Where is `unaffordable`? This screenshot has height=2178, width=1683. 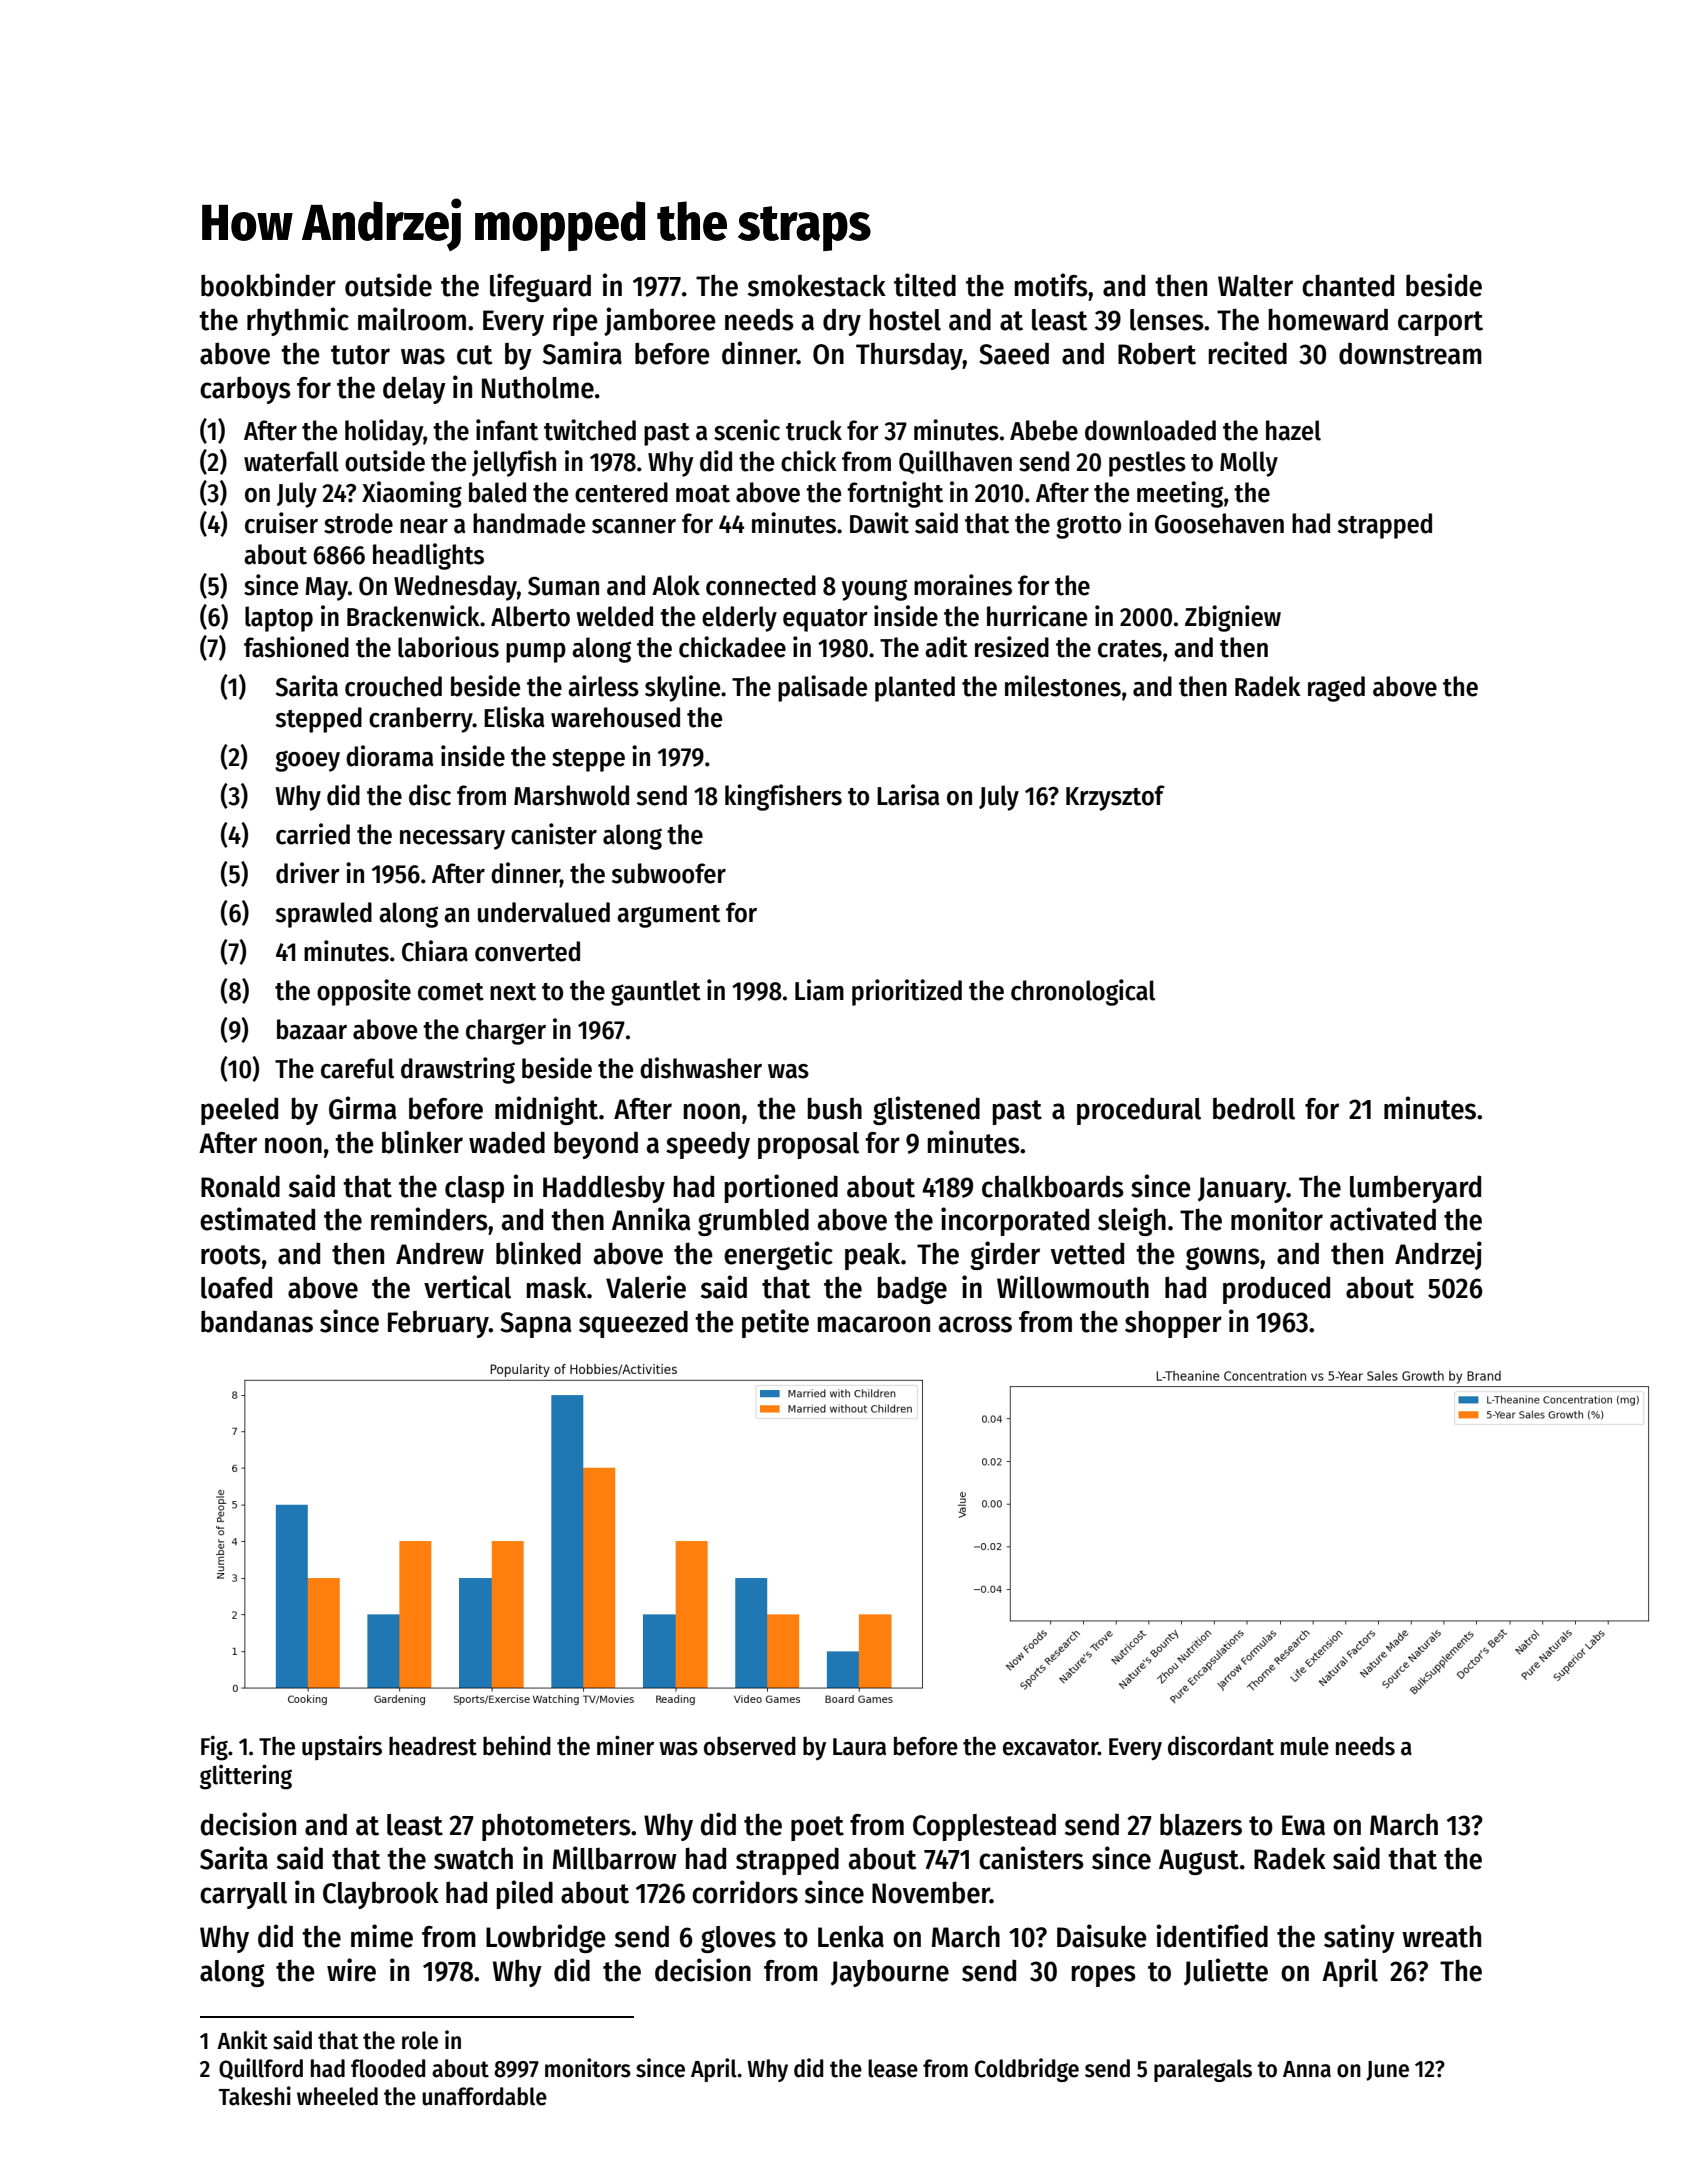 unaffordable is located at coordinates (484, 2096).
